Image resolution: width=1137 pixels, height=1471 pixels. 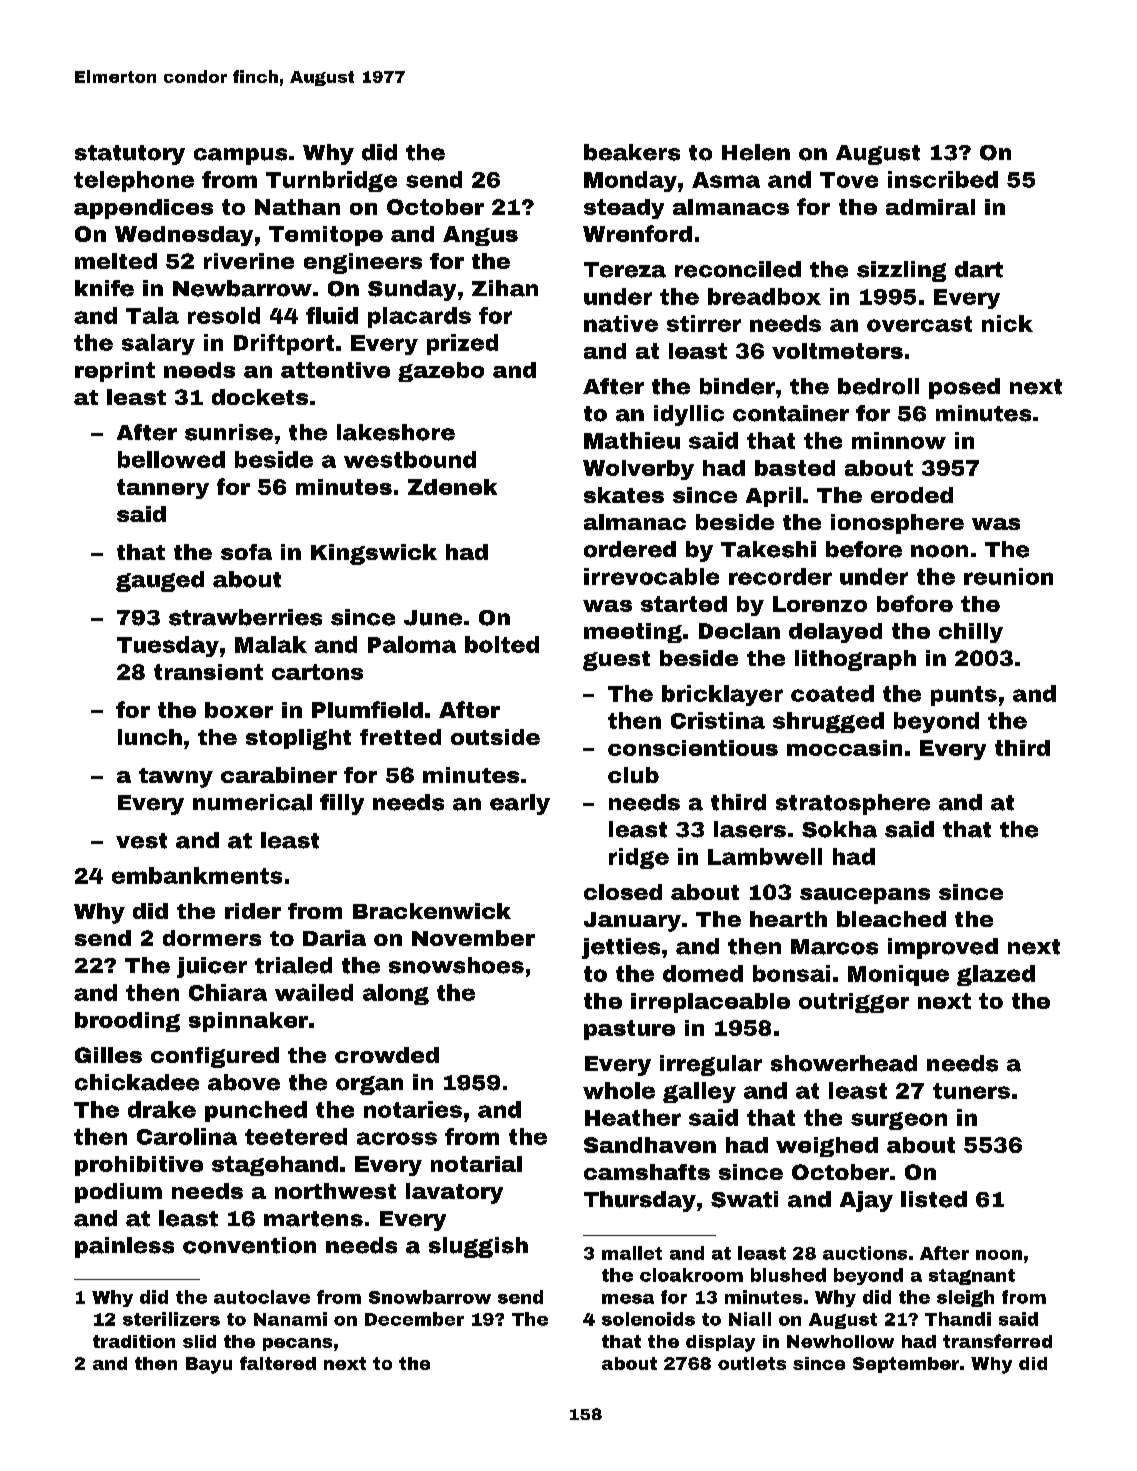 What do you see at coordinates (240, 156) in the screenshot?
I see `campus` at bounding box center [240, 156].
